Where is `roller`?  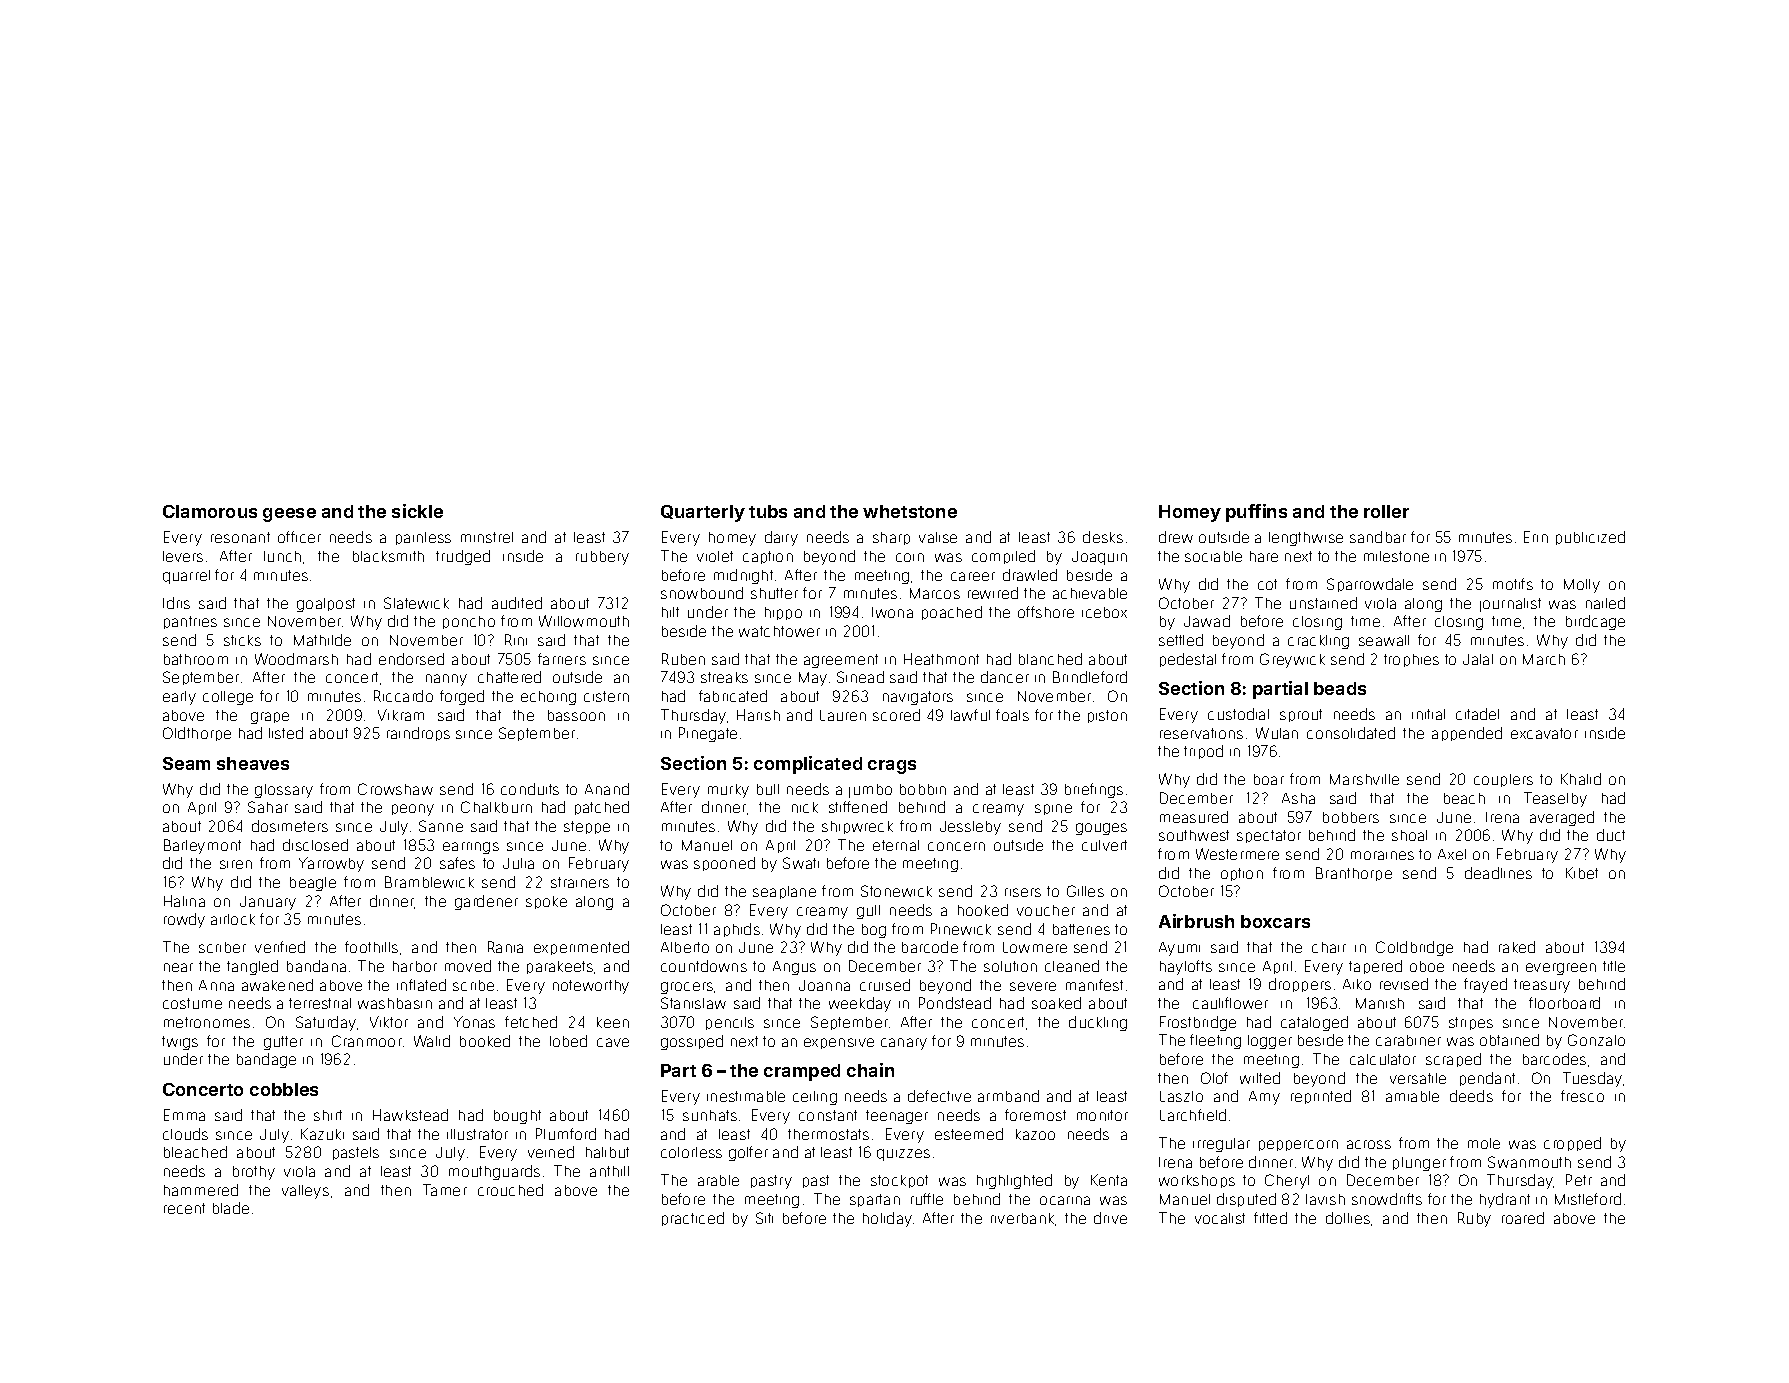 roller is located at coordinates (1386, 511).
